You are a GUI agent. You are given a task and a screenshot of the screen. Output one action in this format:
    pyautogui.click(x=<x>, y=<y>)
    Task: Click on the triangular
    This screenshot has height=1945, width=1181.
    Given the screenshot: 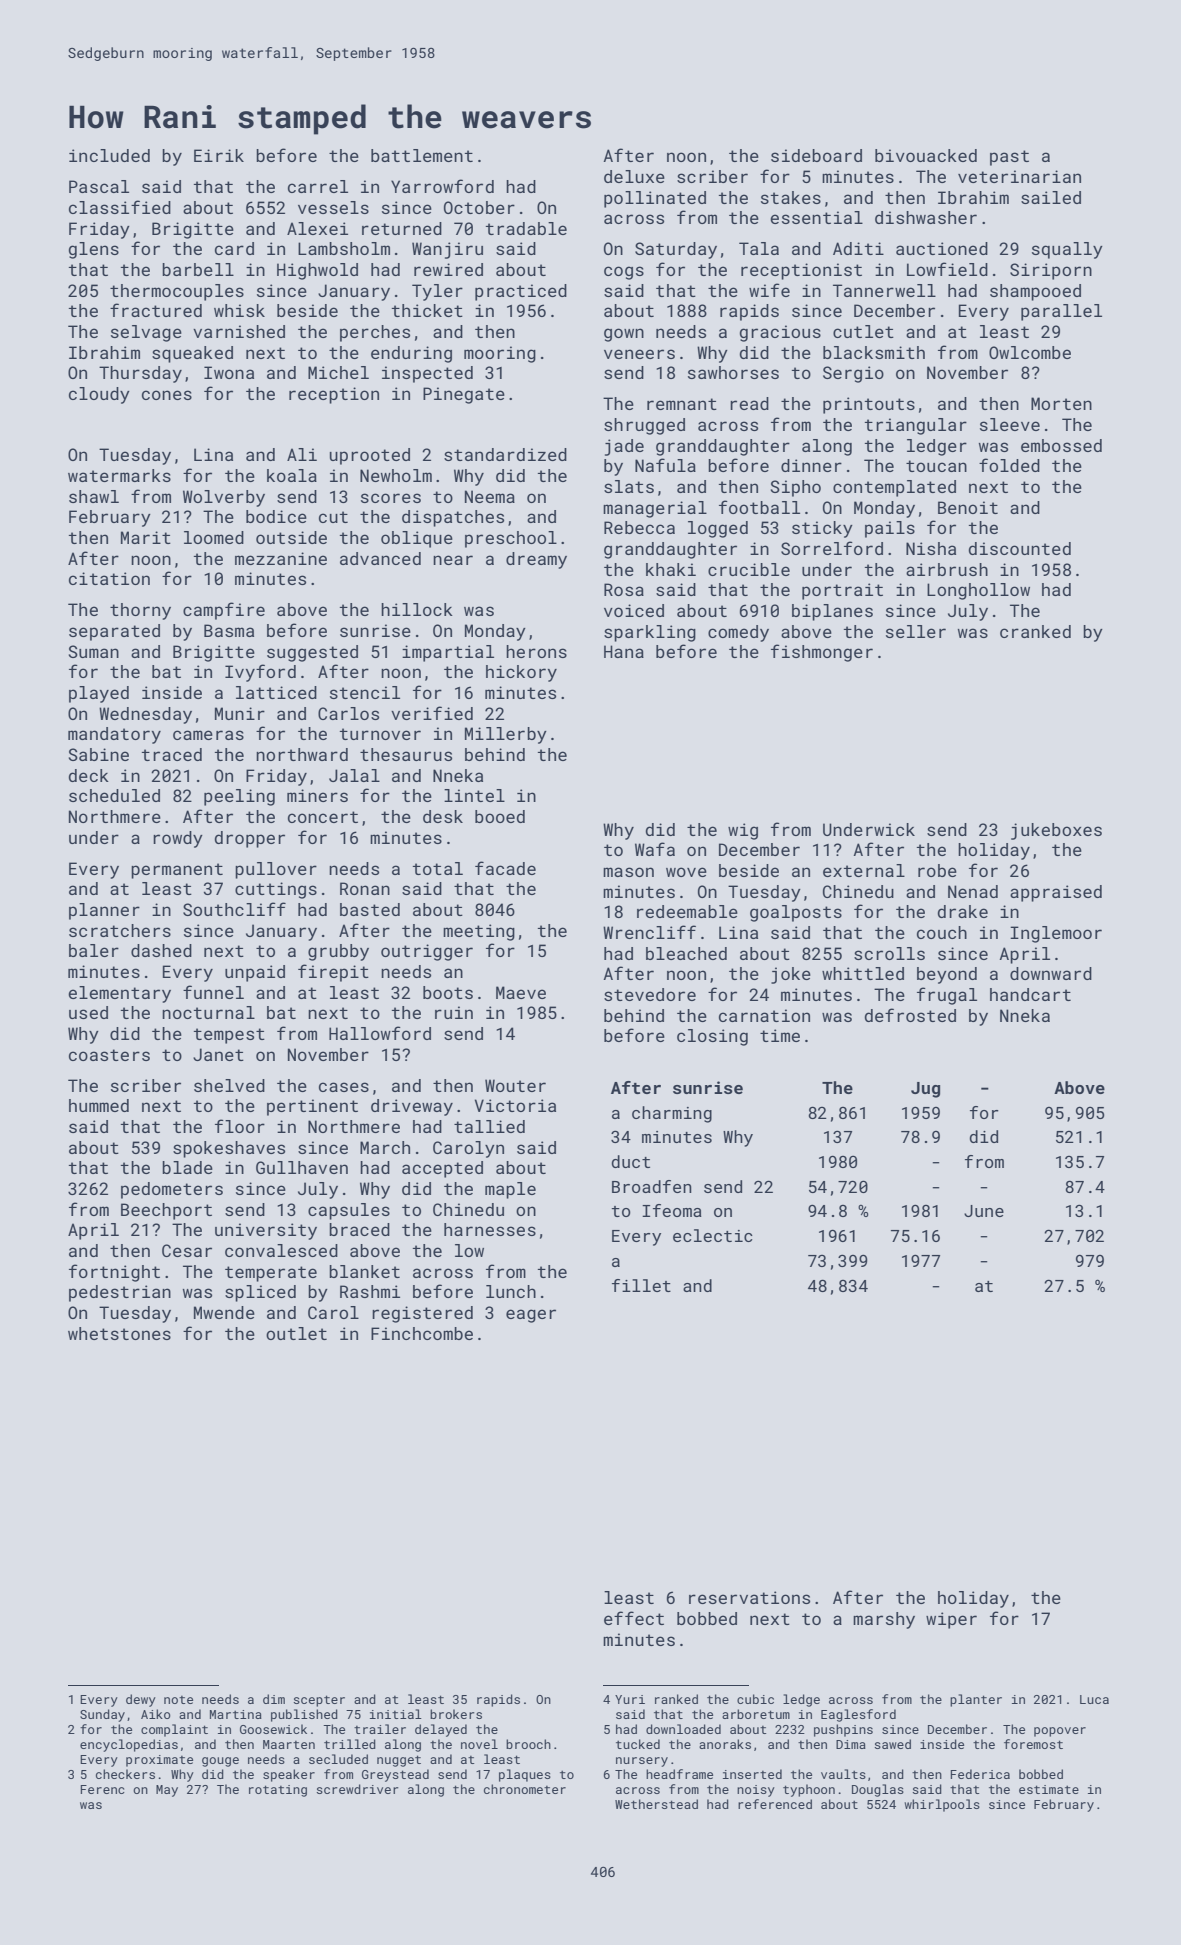 What is the action you would take?
    pyautogui.click(x=916, y=426)
